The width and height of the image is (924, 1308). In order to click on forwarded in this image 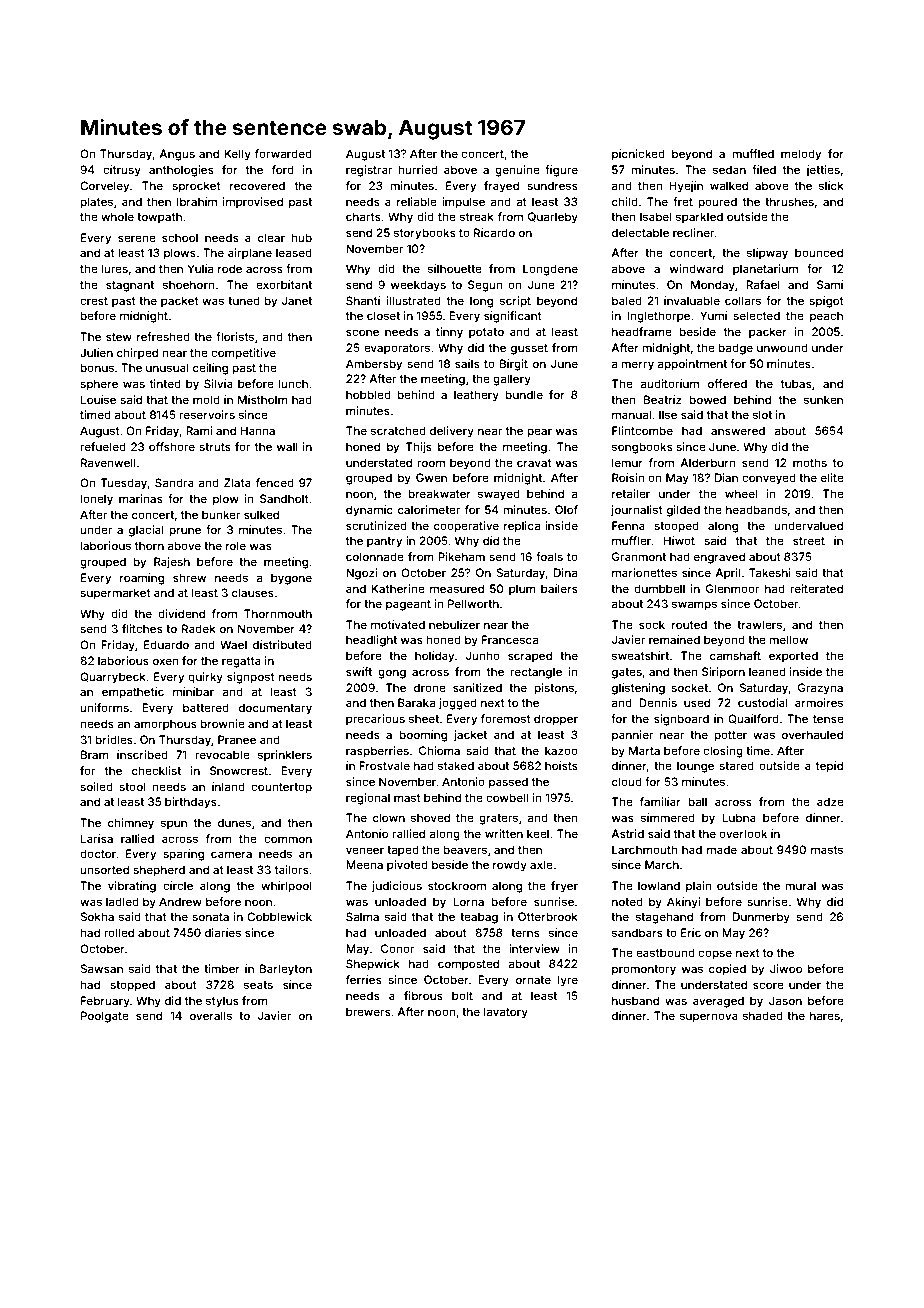, I will do `click(283, 153)`.
